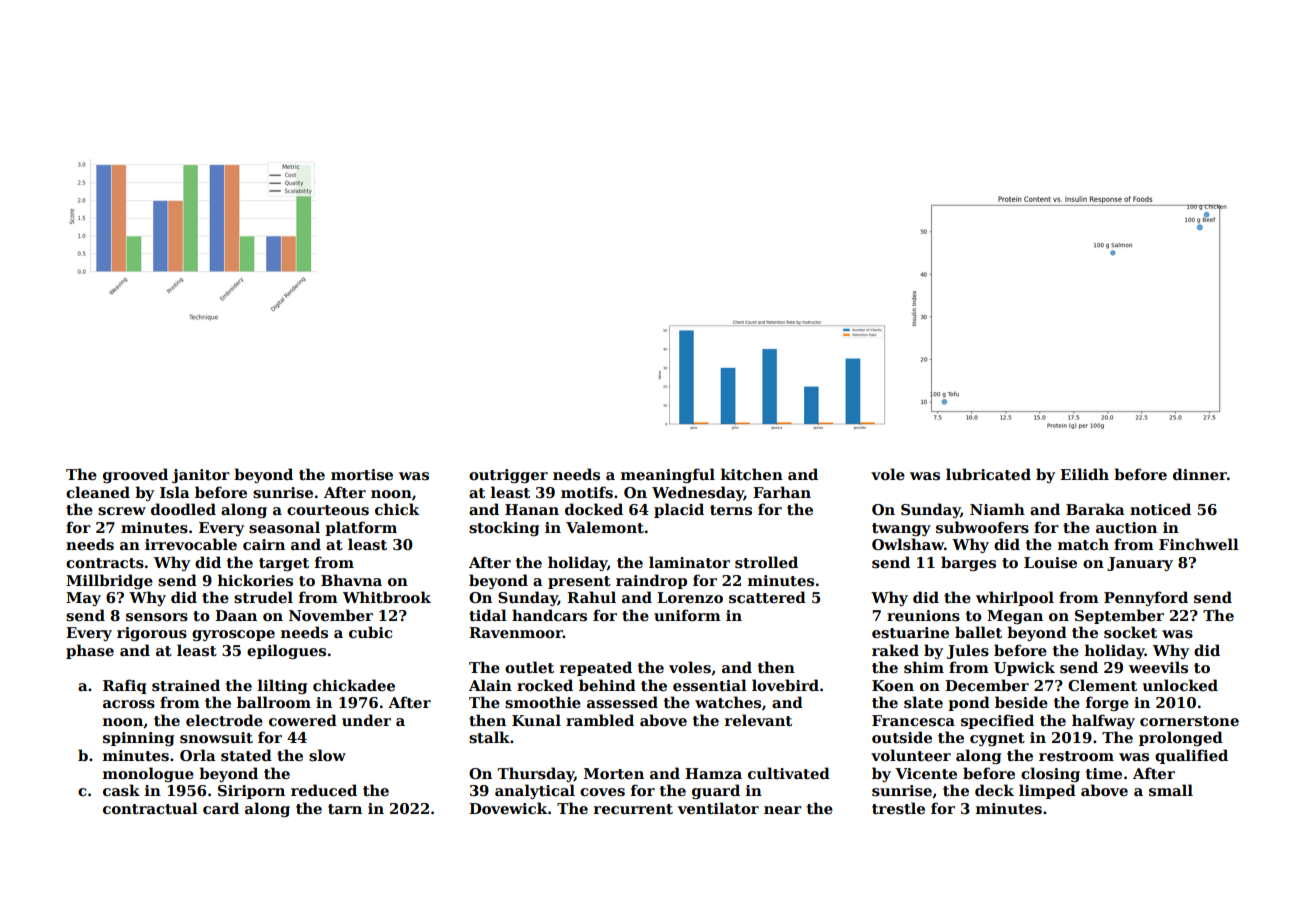 The image size is (1308, 924). What do you see at coordinates (90, 651) in the screenshot?
I see `phase` at bounding box center [90, 651].
